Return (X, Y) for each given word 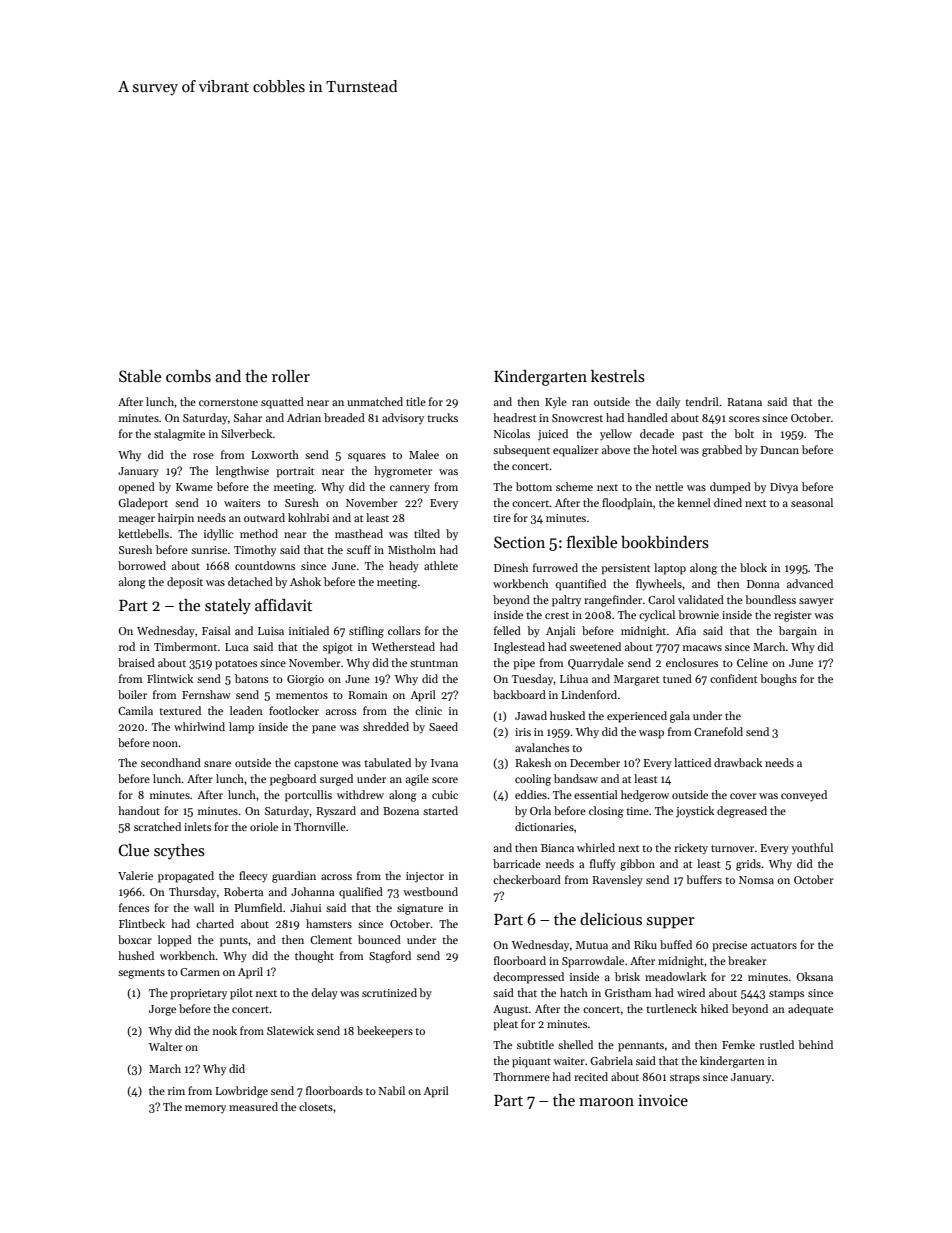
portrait (295, 472)
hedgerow (645, 796)
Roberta (243, 891)
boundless (770, 599)
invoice (663, 1100)
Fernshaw (206, 694)
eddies (531, 794)
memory (205, 1109)
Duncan (780, 450)
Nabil (392, 1090)
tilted (427, 533)
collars (404, 630)
